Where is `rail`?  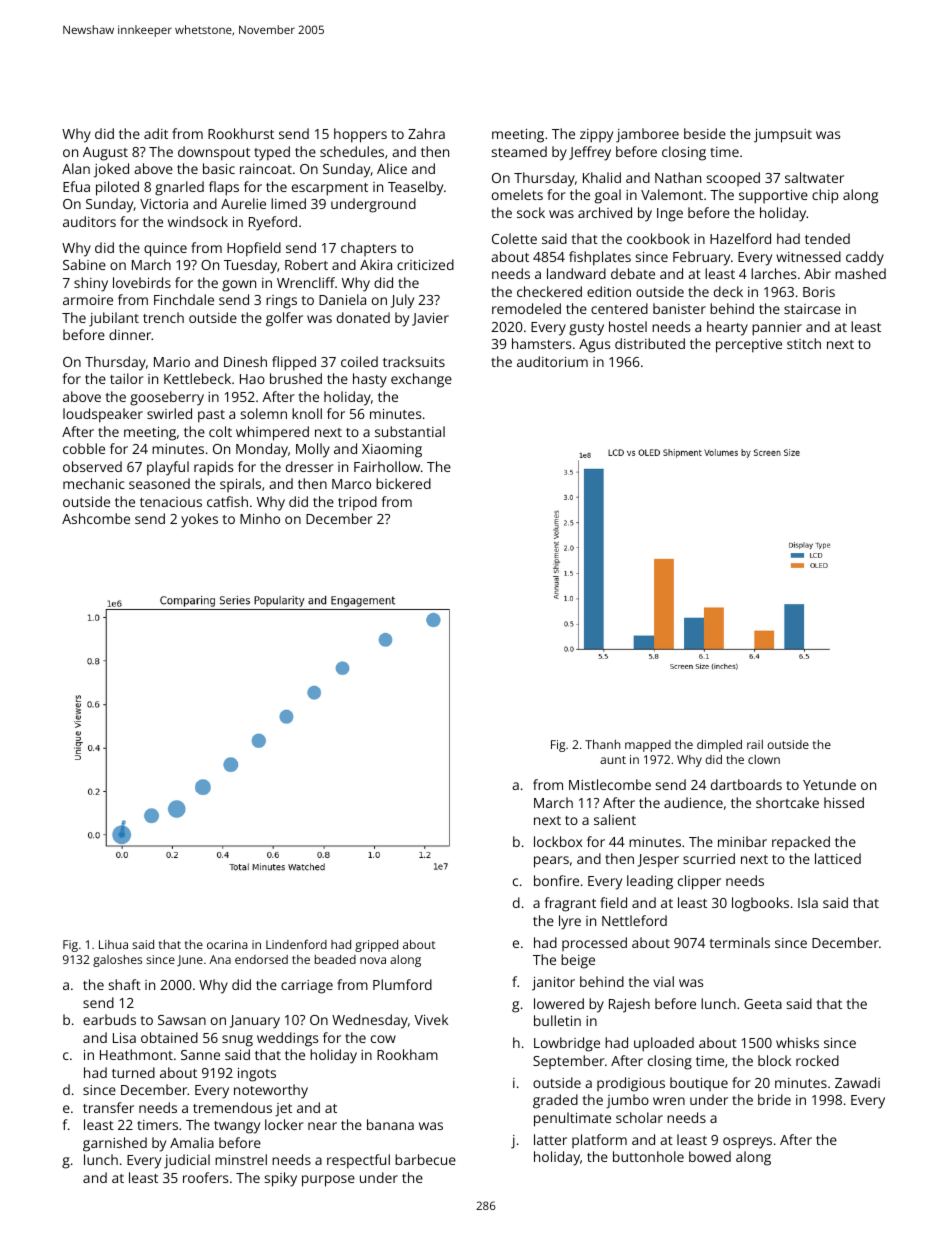
rail is located at coordinates (755, 744).
